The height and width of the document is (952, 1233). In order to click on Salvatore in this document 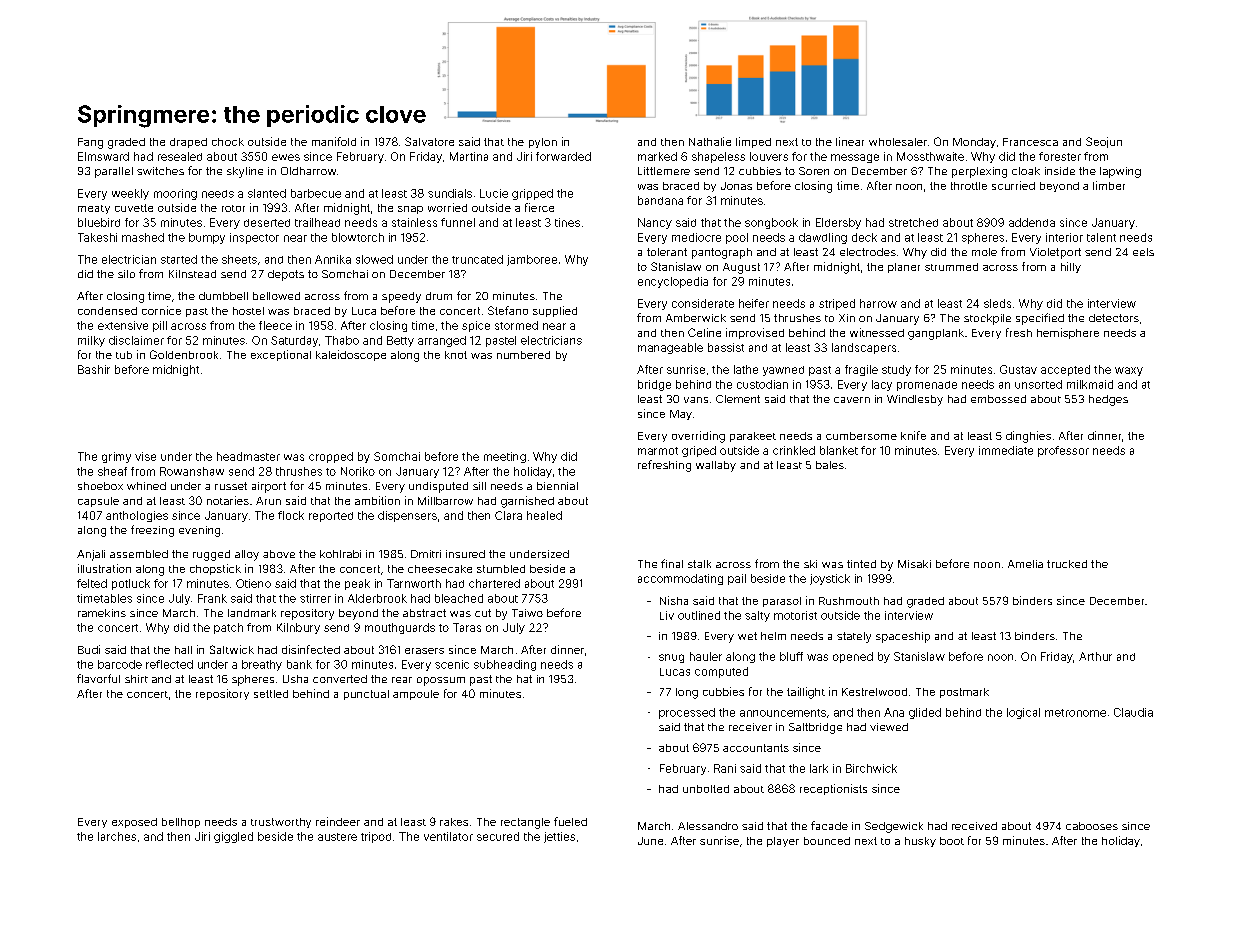, I will do `click(429, 141)`.
